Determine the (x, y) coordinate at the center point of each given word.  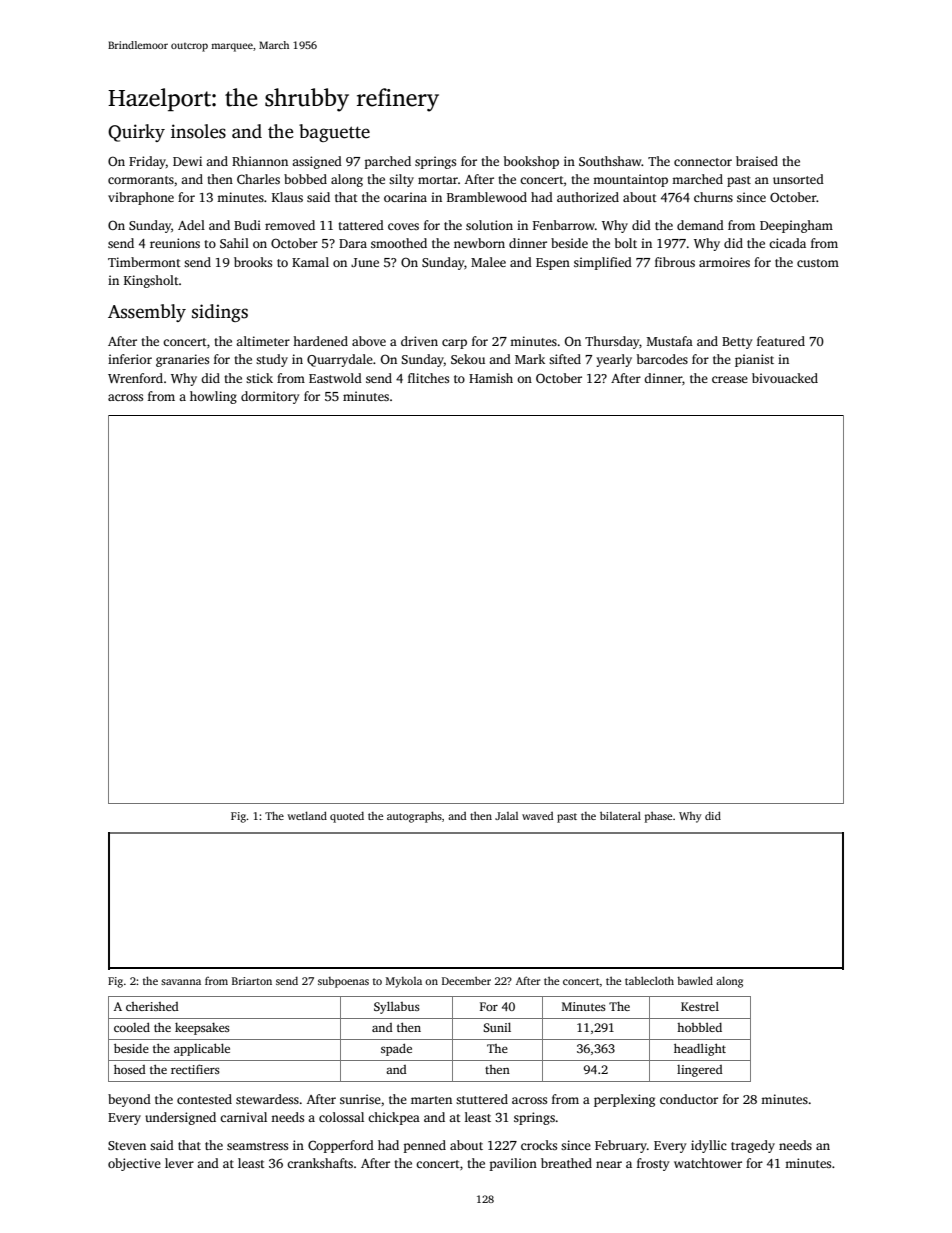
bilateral (620, 815)
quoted (347, 817)
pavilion (513, 1164)
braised (757, 161)
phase (658, 817)
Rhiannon (260, 161)
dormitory (270, 397)
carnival (243, 1117)
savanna (181, 982)
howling (213, 397)
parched (388, 162)
